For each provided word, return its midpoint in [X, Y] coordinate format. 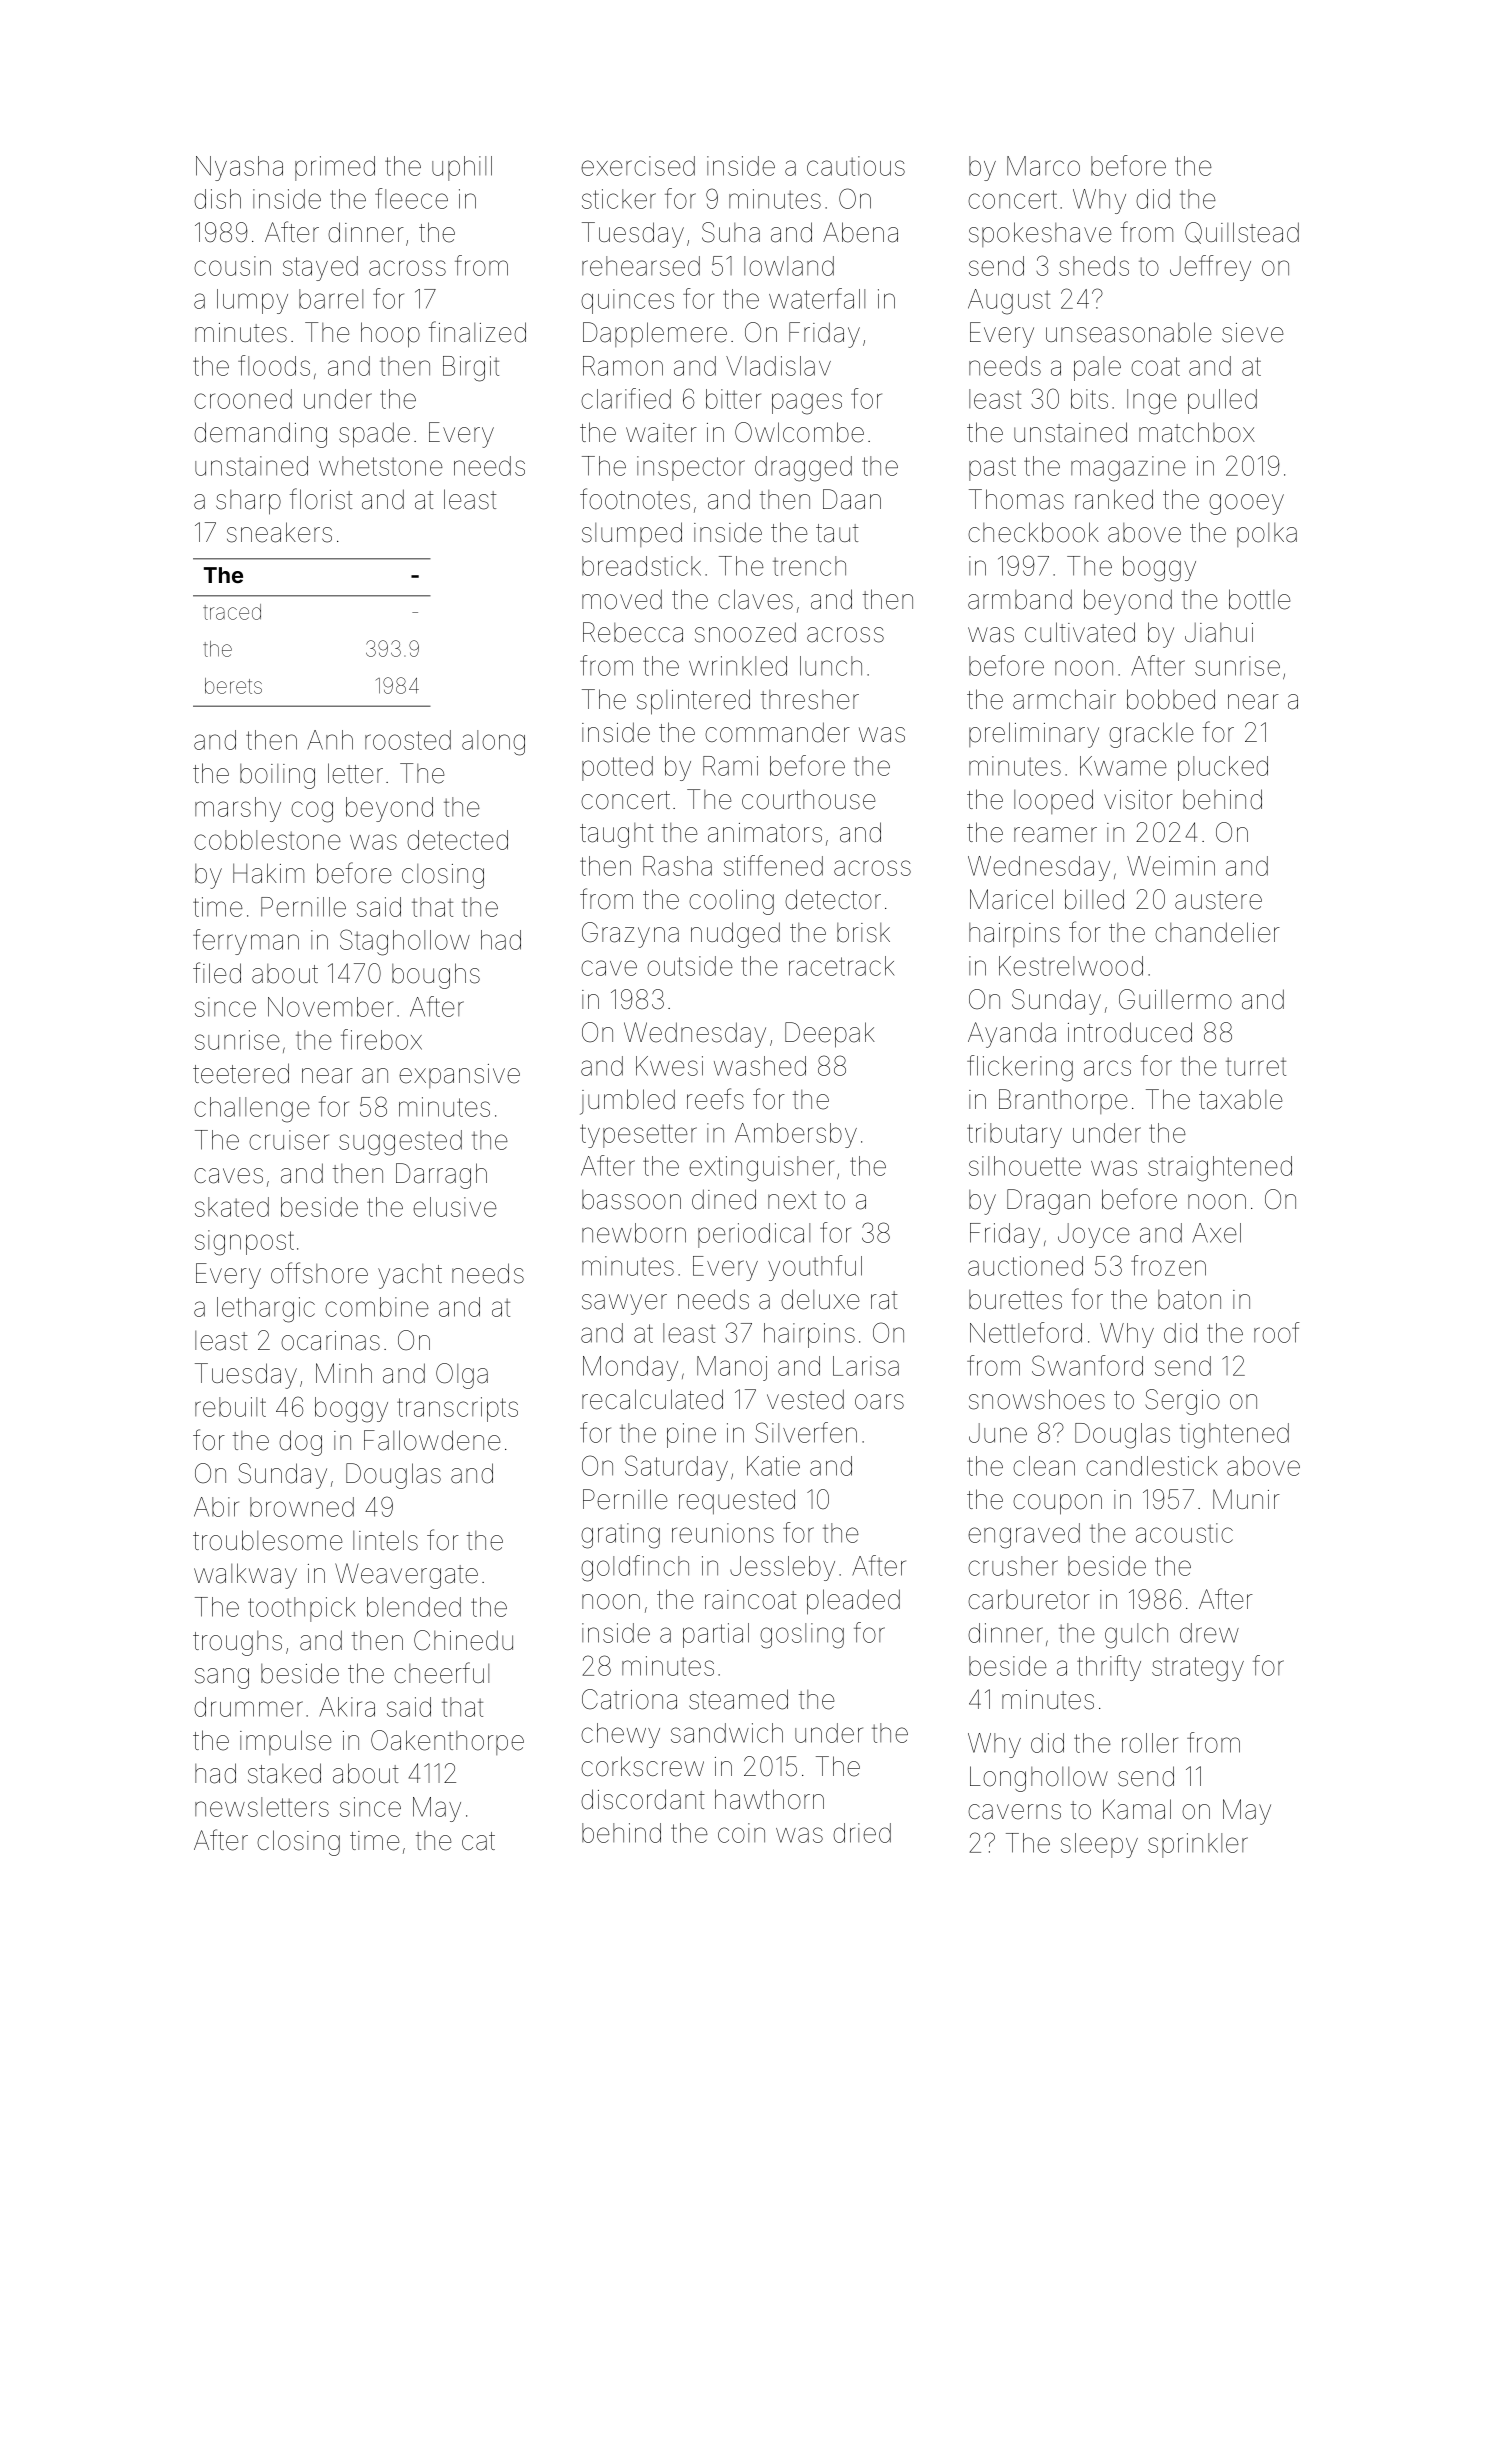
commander [777, 732]
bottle [1259, 599]
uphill [462, 168]
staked [284, 1773]
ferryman [246, 942]
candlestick [1151, 1466]
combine [377, 1307]
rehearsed [641, 266]
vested [805, 1399]
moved [622, 599]
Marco [1043, 166]
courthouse [808, 800]
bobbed [1171, 699]
